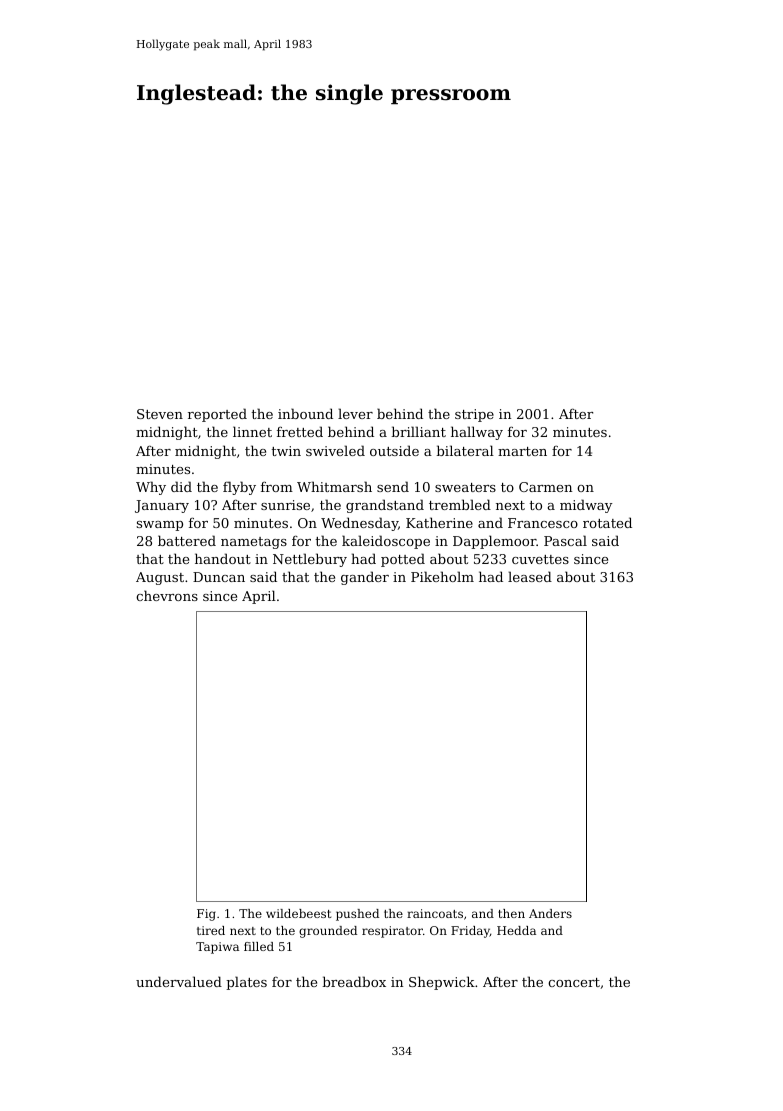 The image size is (783, 1111). I want to click on Anders, so click(550, 913).
